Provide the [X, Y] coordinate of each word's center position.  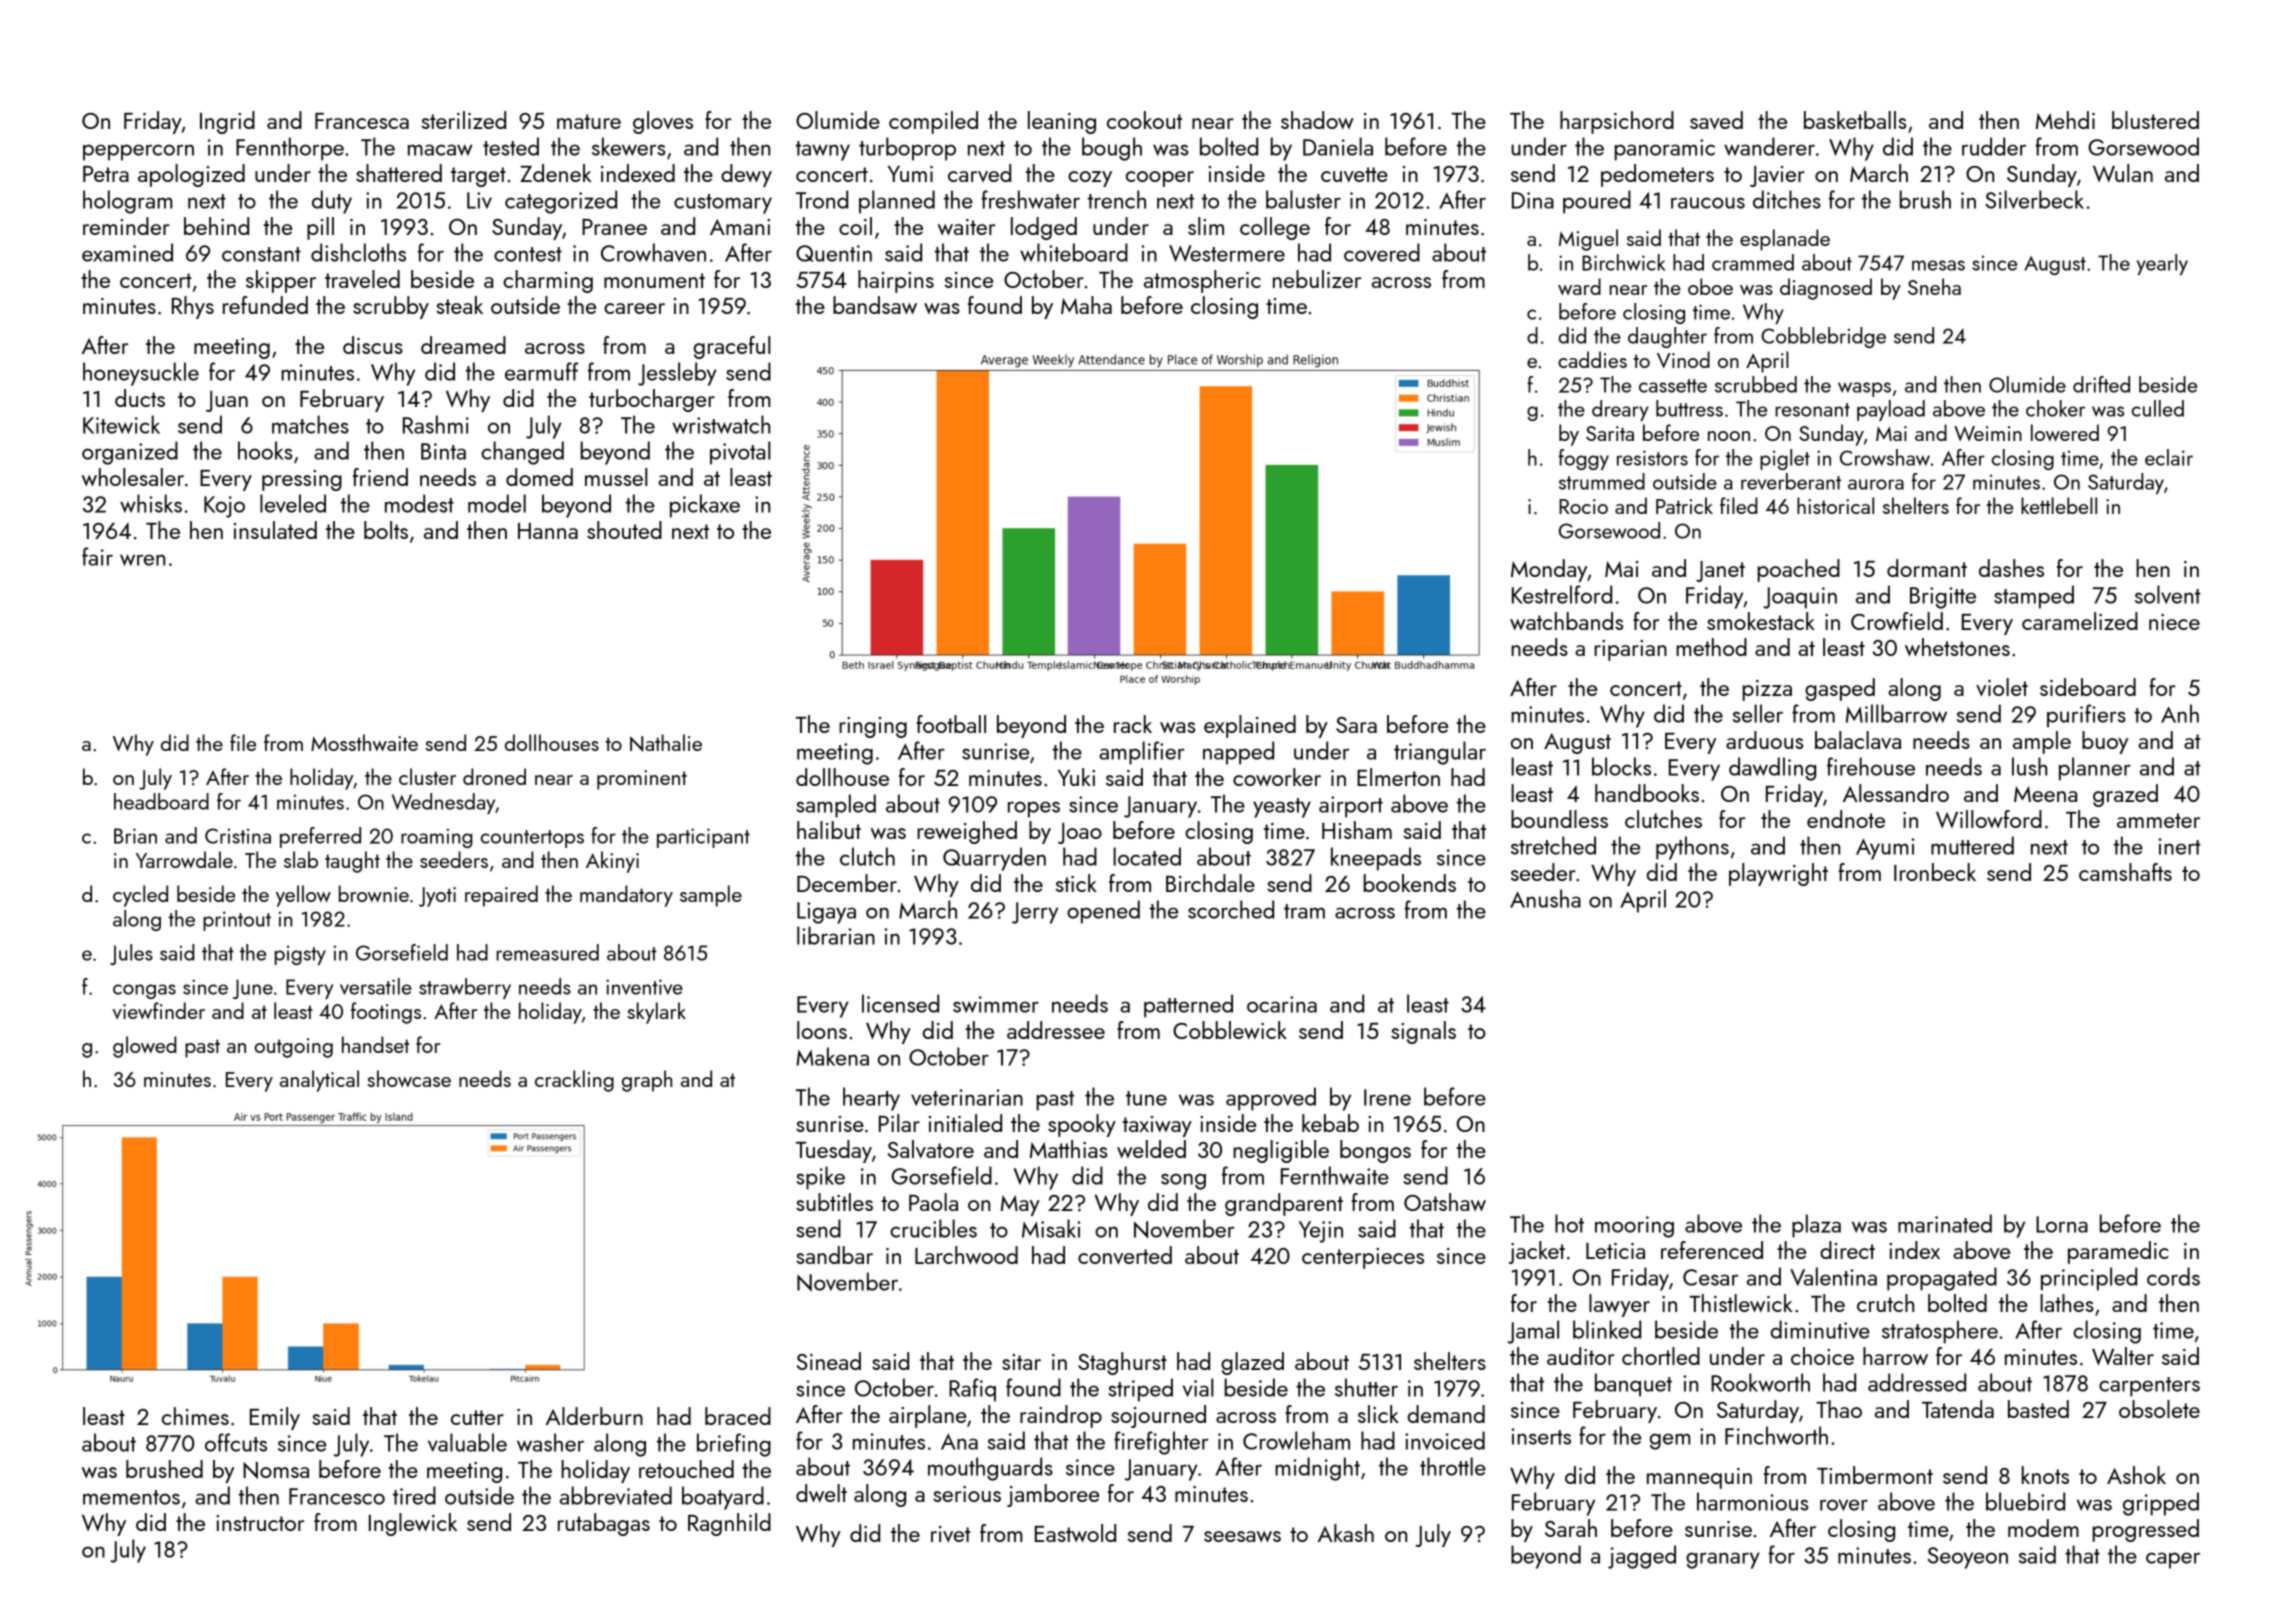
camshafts [2125, 872]
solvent [2168, 594]
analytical [319, 1081]
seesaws [1242, 1536]
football [951, 724]
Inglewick [413, 1524]
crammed [1753, 262]
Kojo [224, 507]
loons [822, 1030]
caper [2173, 1560]
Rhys [193, 307]
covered [1382, 252]
